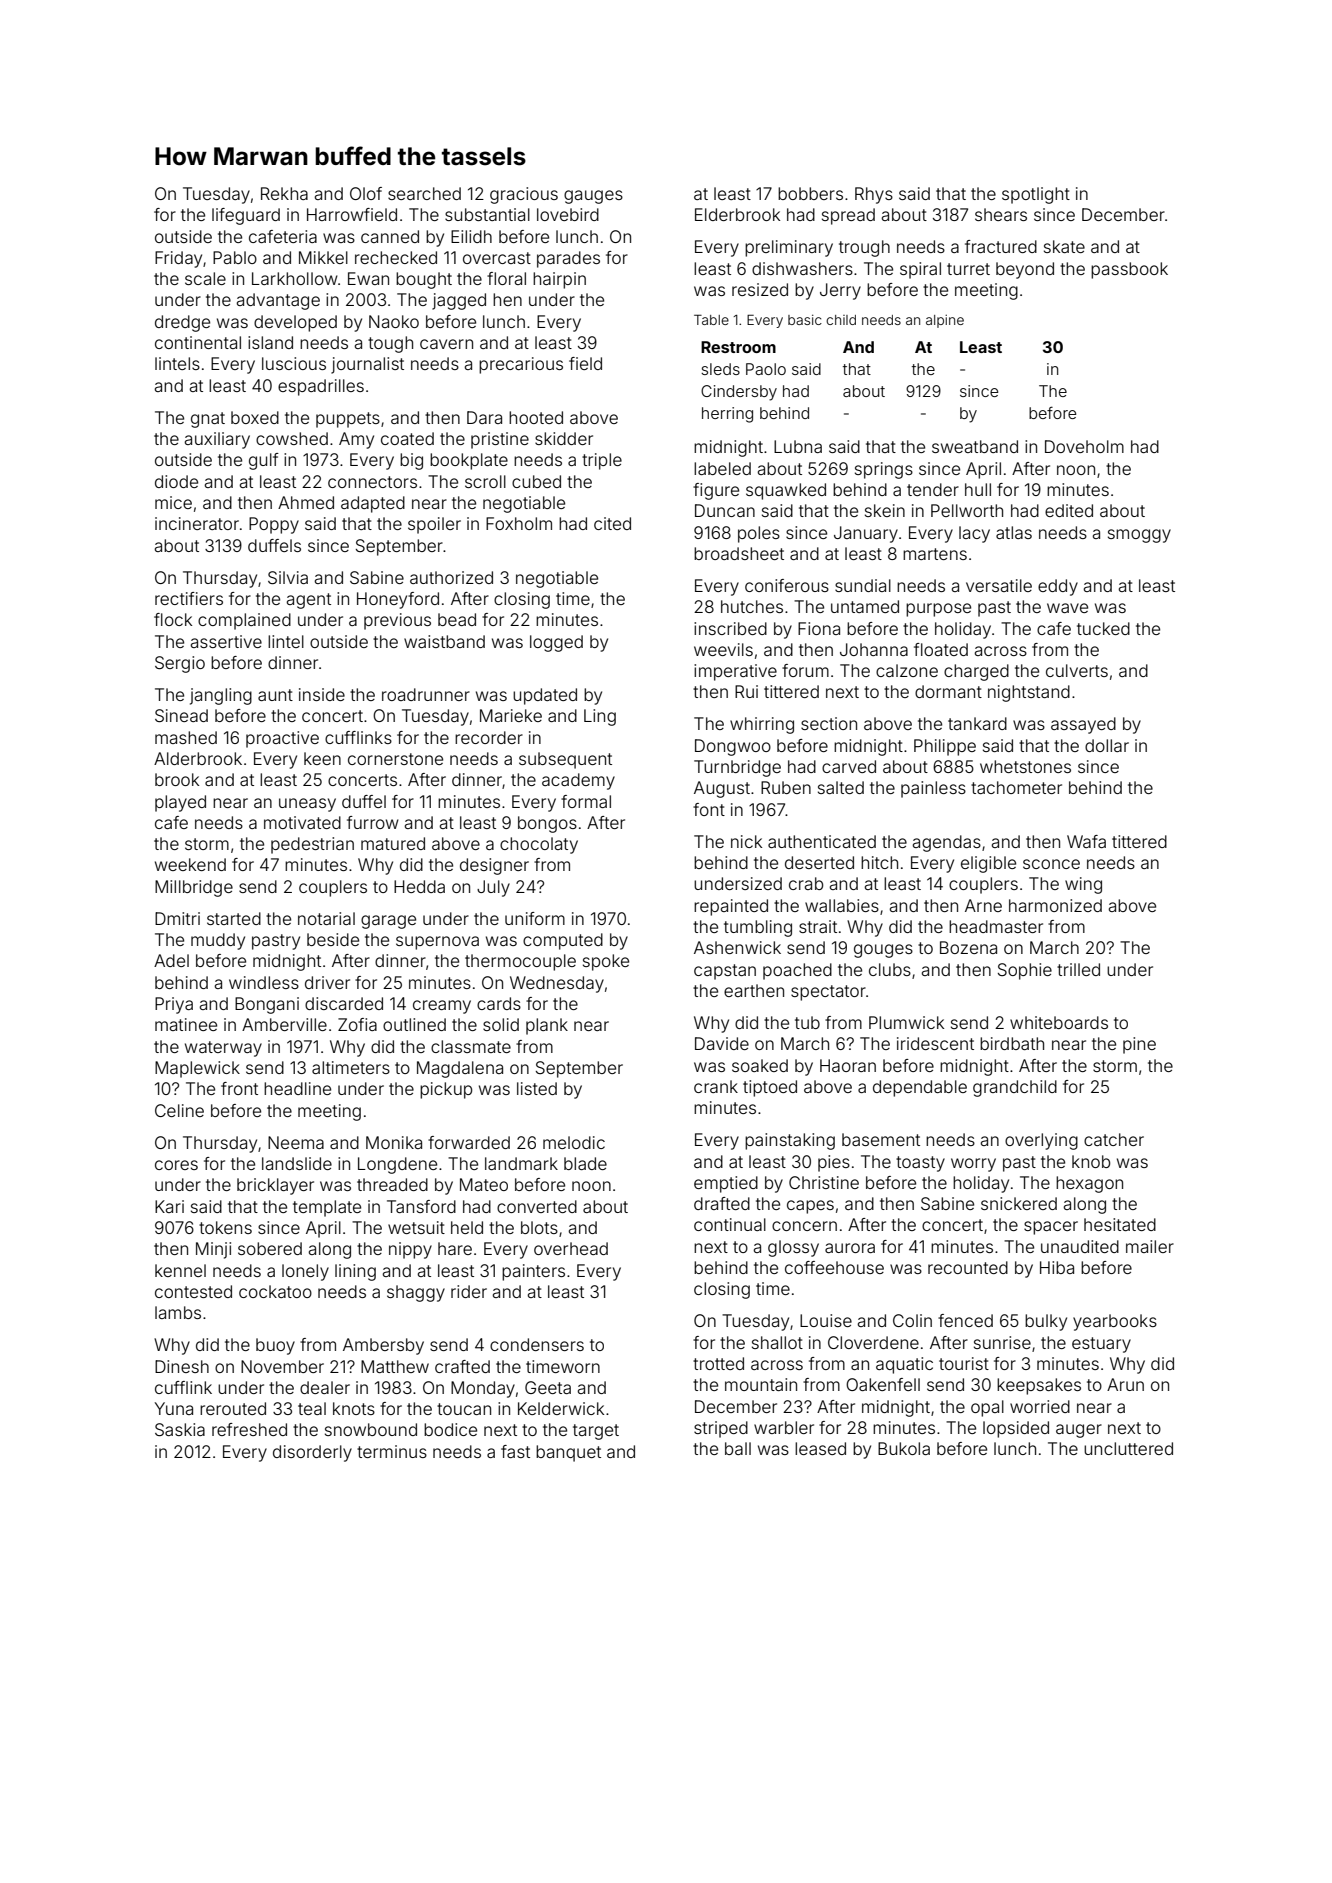  What do you see at coordinates (392, 1451) in the screenshot?
I see `terminus` at bounding box center [392, 1451].
